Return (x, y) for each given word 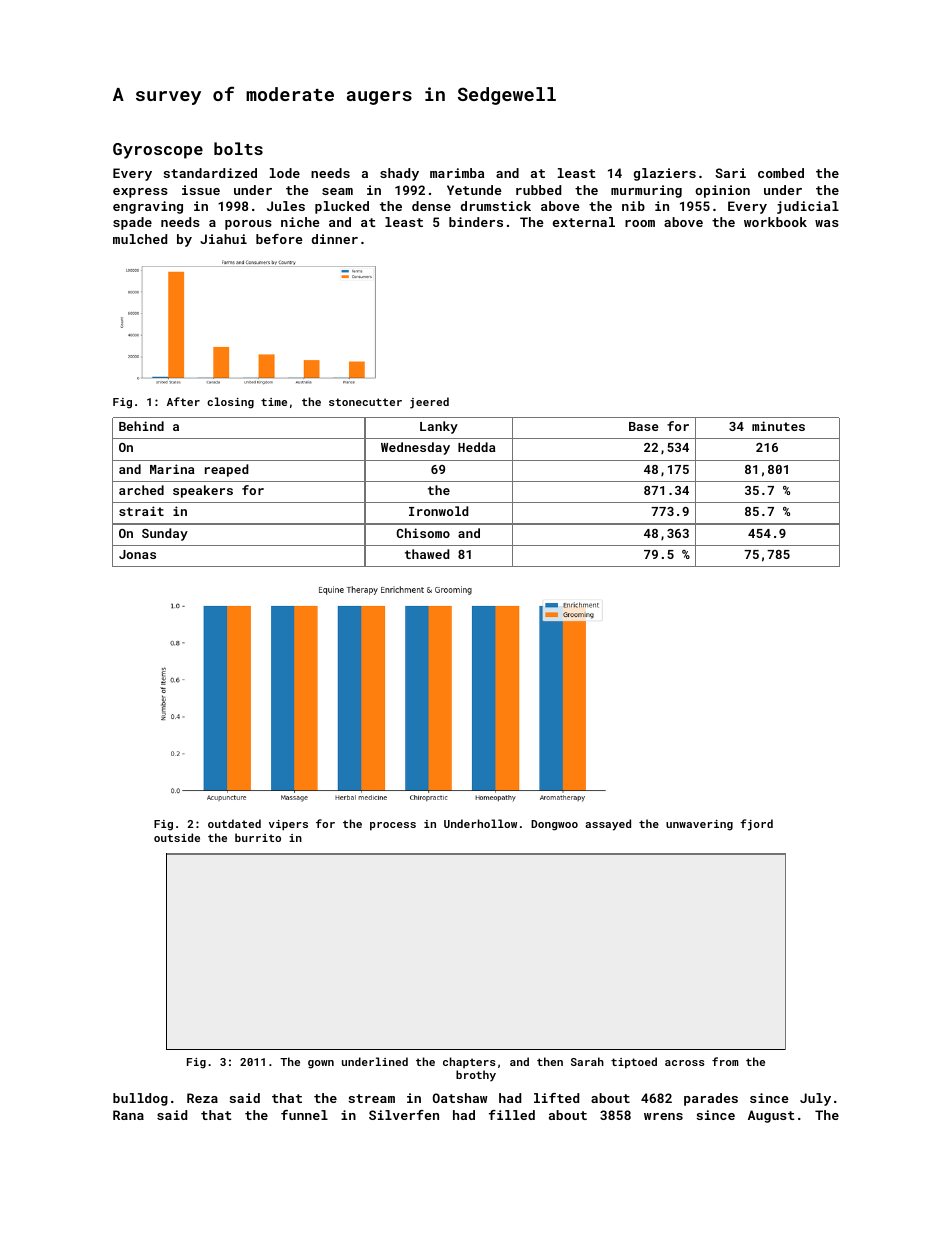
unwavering (699, 825)
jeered (429, 403)
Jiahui (223, 239)
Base (644, 426)
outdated (234, 823)
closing (230, 403)
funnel (304, 1115)
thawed (427, 554)
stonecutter (365, 402)
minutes (778, 426)
